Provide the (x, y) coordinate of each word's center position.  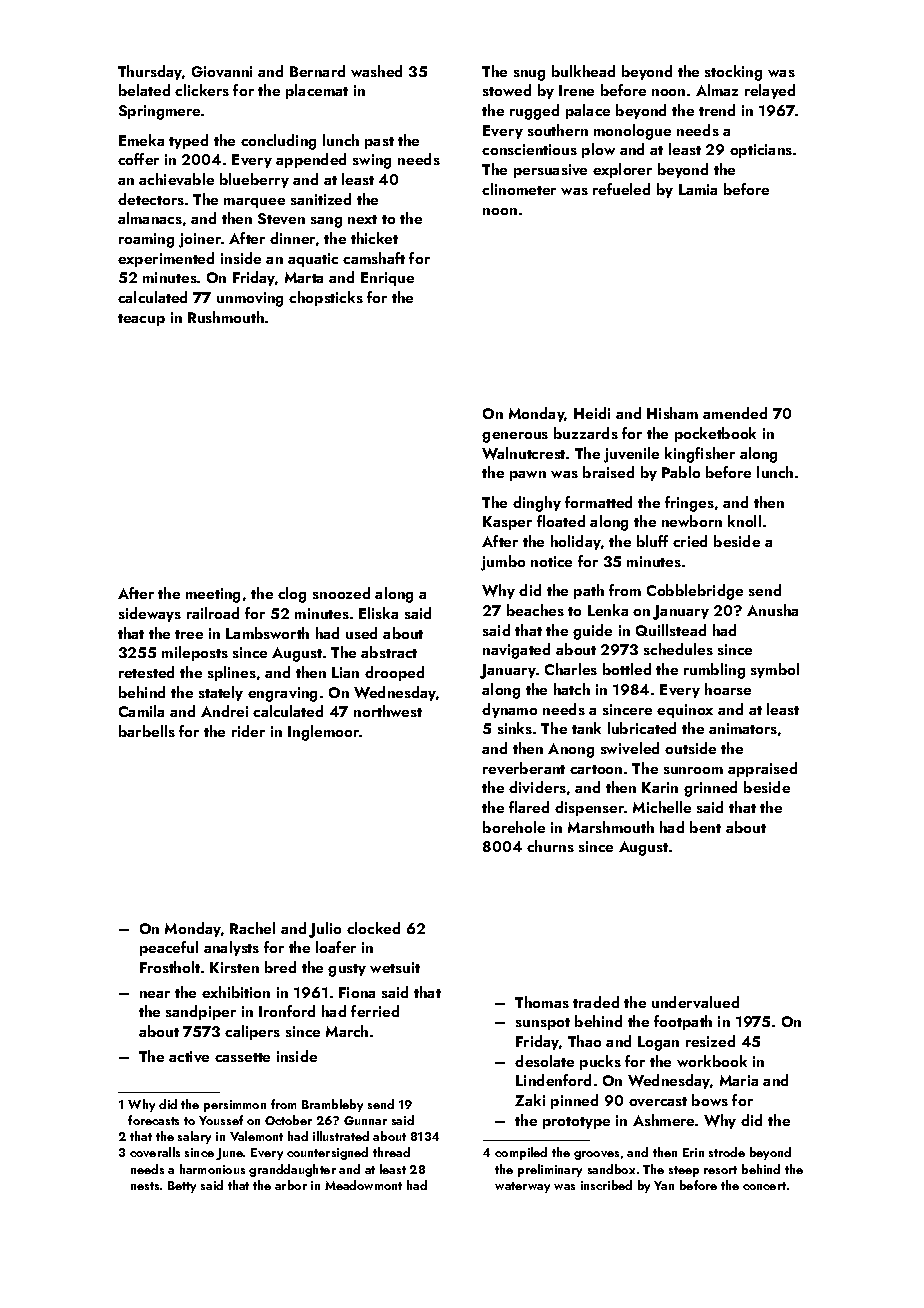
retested (146, 672)
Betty (182, 1187)
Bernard (317, 71)
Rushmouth (226, 317)
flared (529, 807)
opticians (761, 151)
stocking (733, 73)
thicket (374, 238)
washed (376, 71)
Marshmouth (611, 827)
